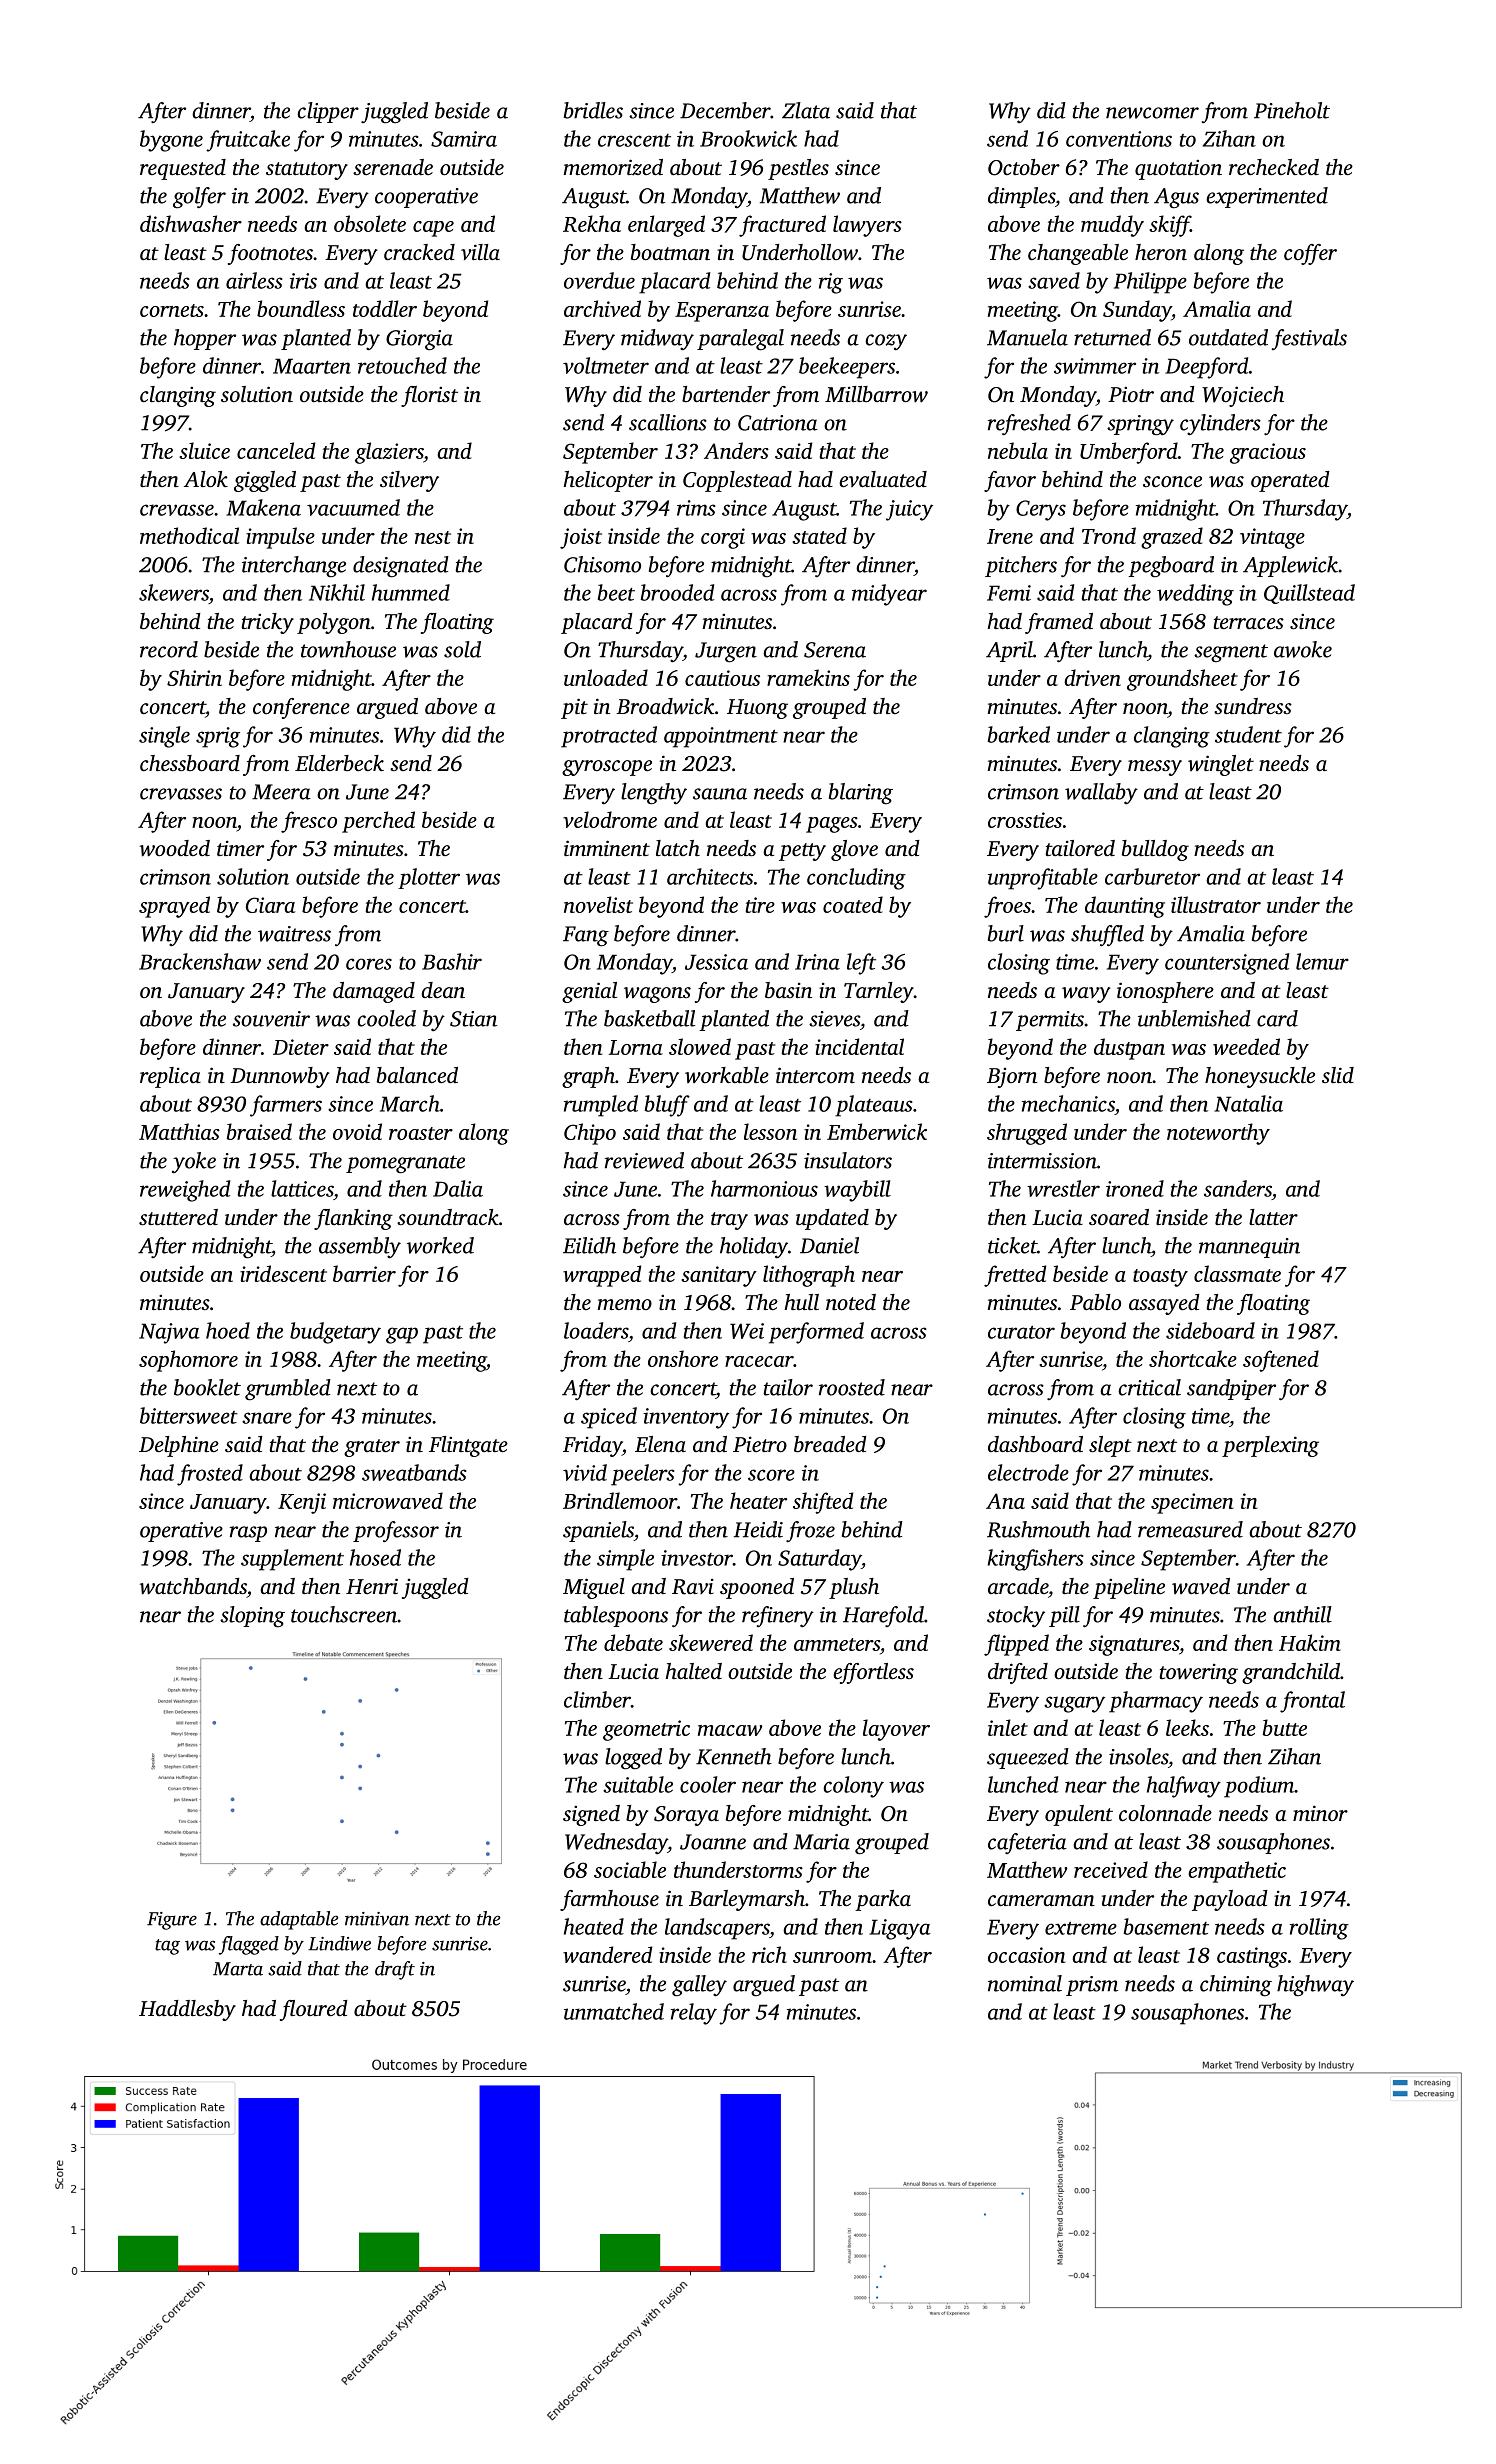  Describe the element at coordinates (1292, 110) in the screenshot. I see `Pineholt` at that location.
